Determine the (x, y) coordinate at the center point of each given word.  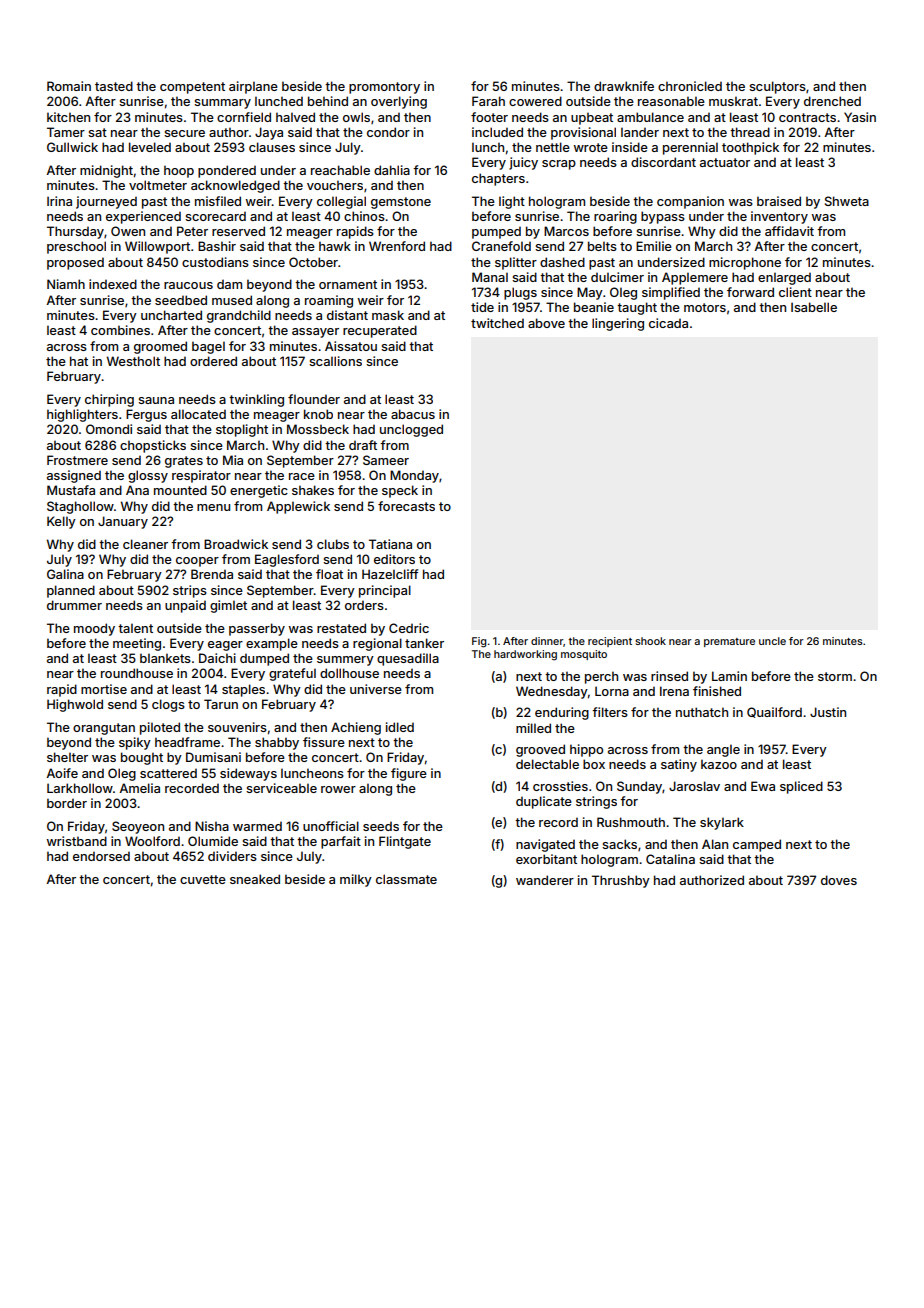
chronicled (690, 86)
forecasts (406, 506)
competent (192, 88)
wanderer (545, 880)
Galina (65, 574)
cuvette (203, 879)
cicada (668, 323)
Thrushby (621, 881)
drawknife (624, 86)
